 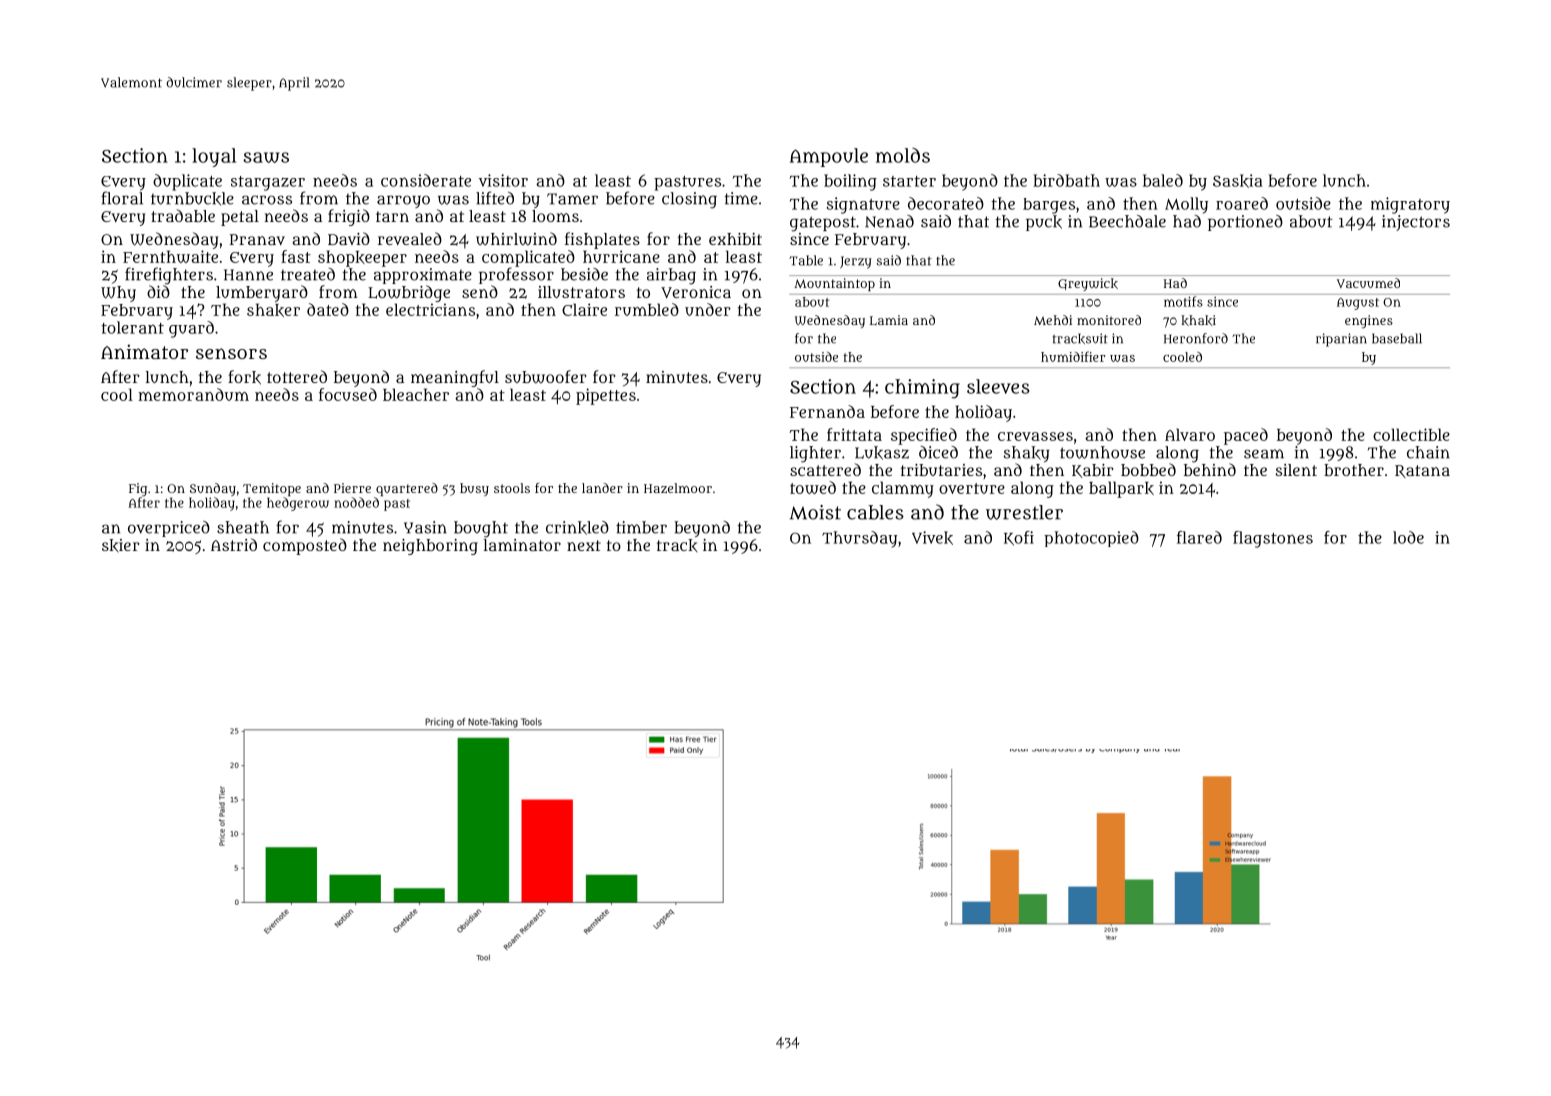 What do you see at coordinates (243, 527) in the screenshot?
I see `sheath` at bounding box center [243, 527].
